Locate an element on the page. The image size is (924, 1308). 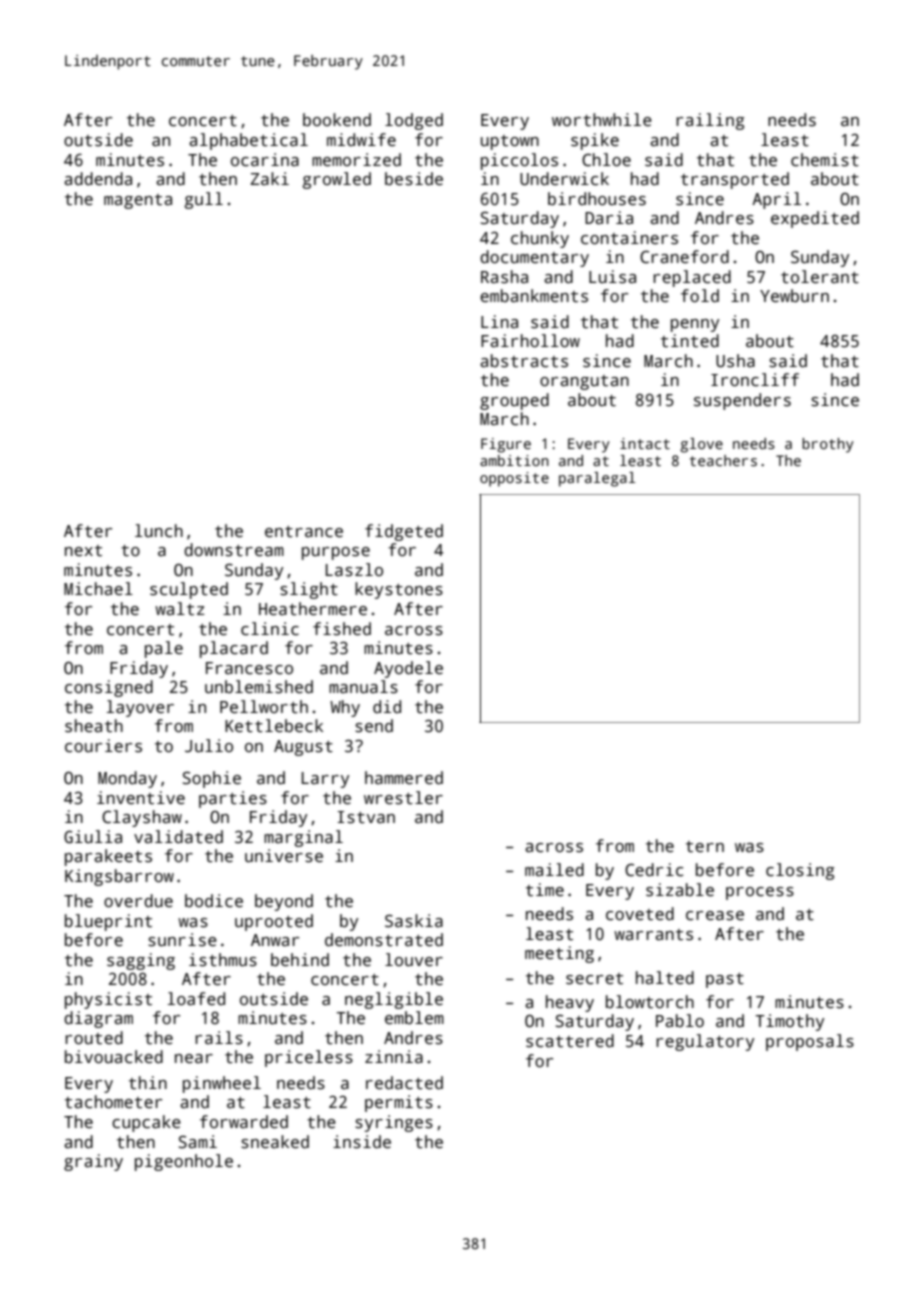
regulatory is located at coordinates (705, 1042).
